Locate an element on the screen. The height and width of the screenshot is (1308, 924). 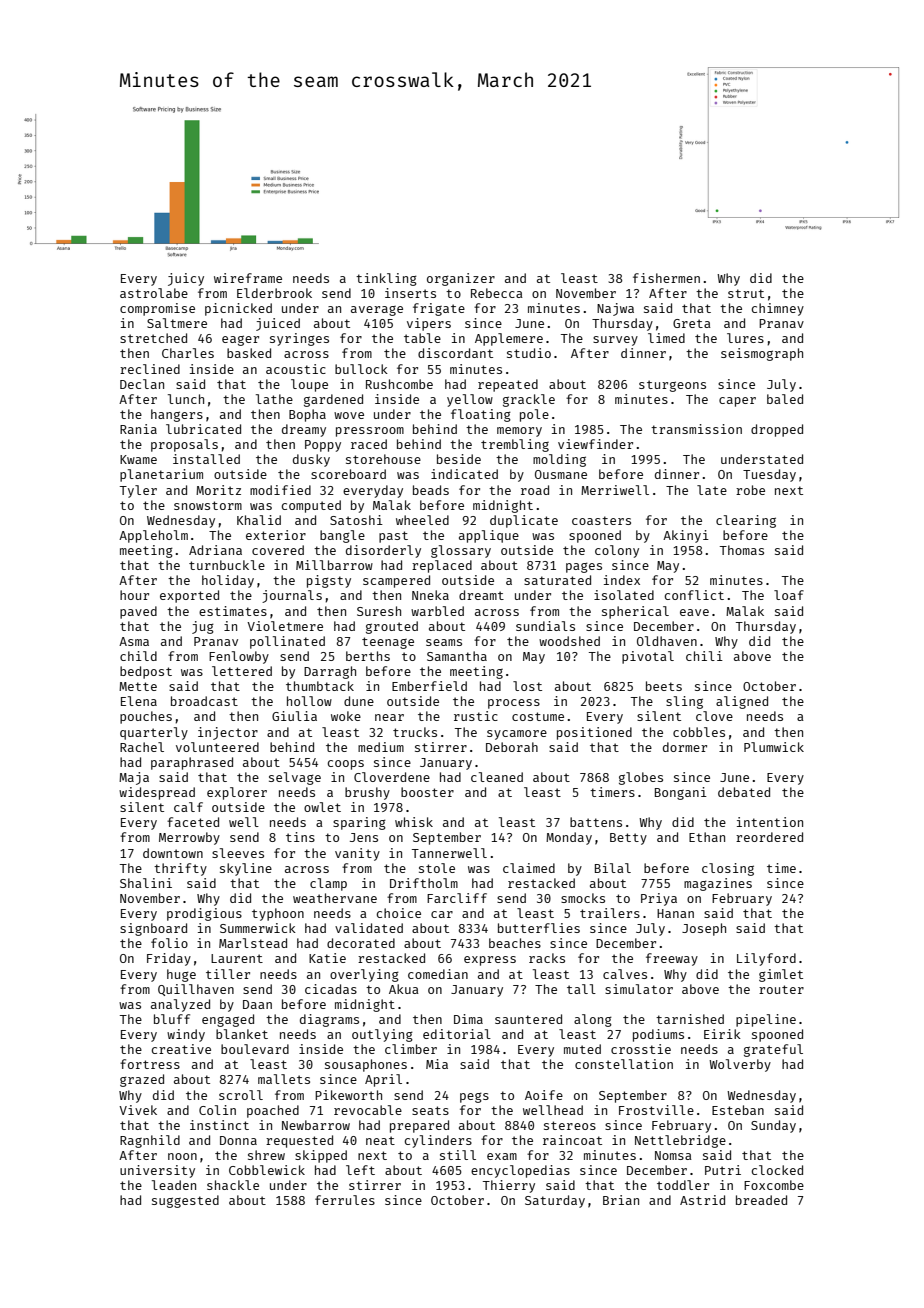
Rushcombe is located at coordinates (399, 384).
